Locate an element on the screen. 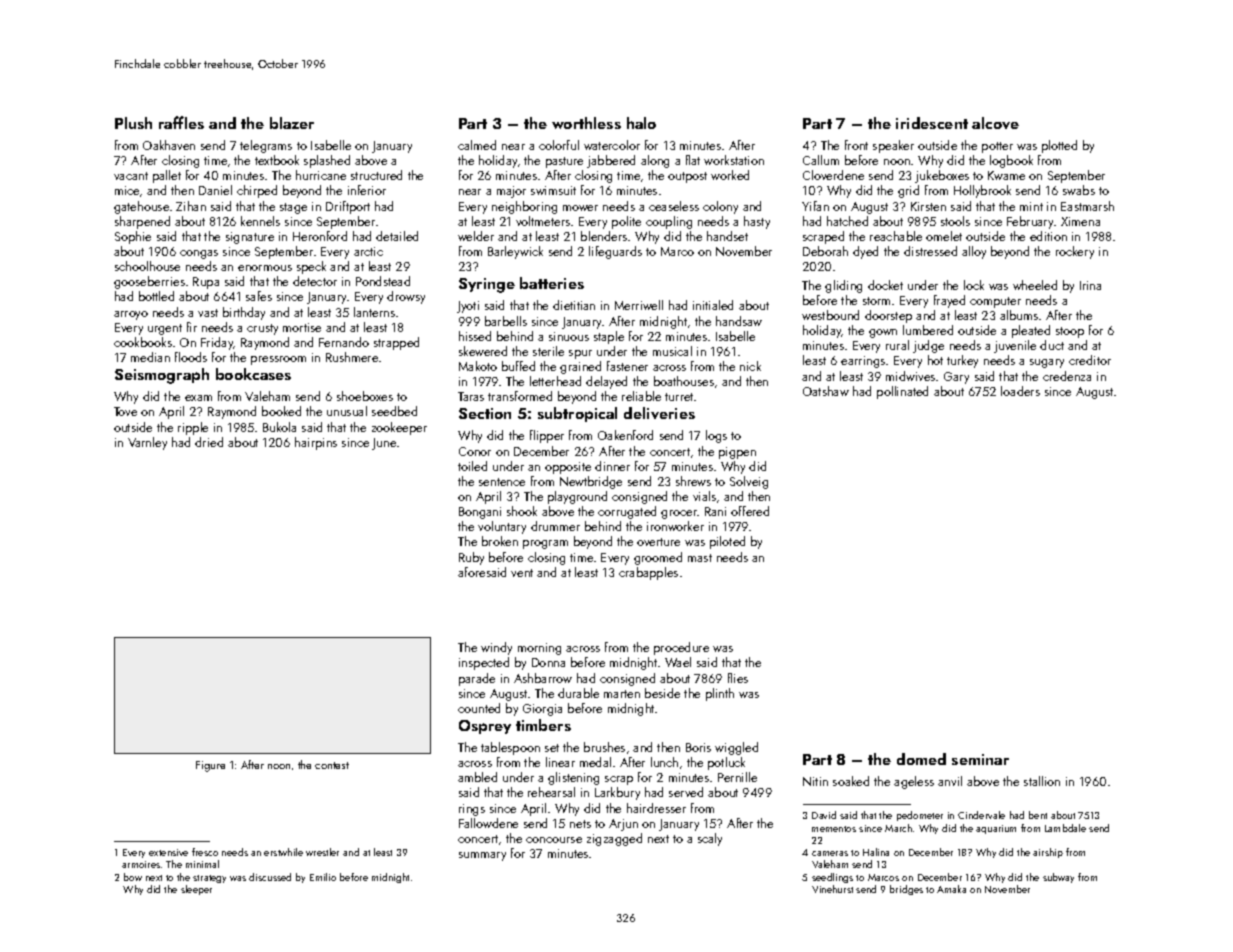 The width and height of the screenshot is (1233, 952). tablespoon is located at coordinates (510, 748).
